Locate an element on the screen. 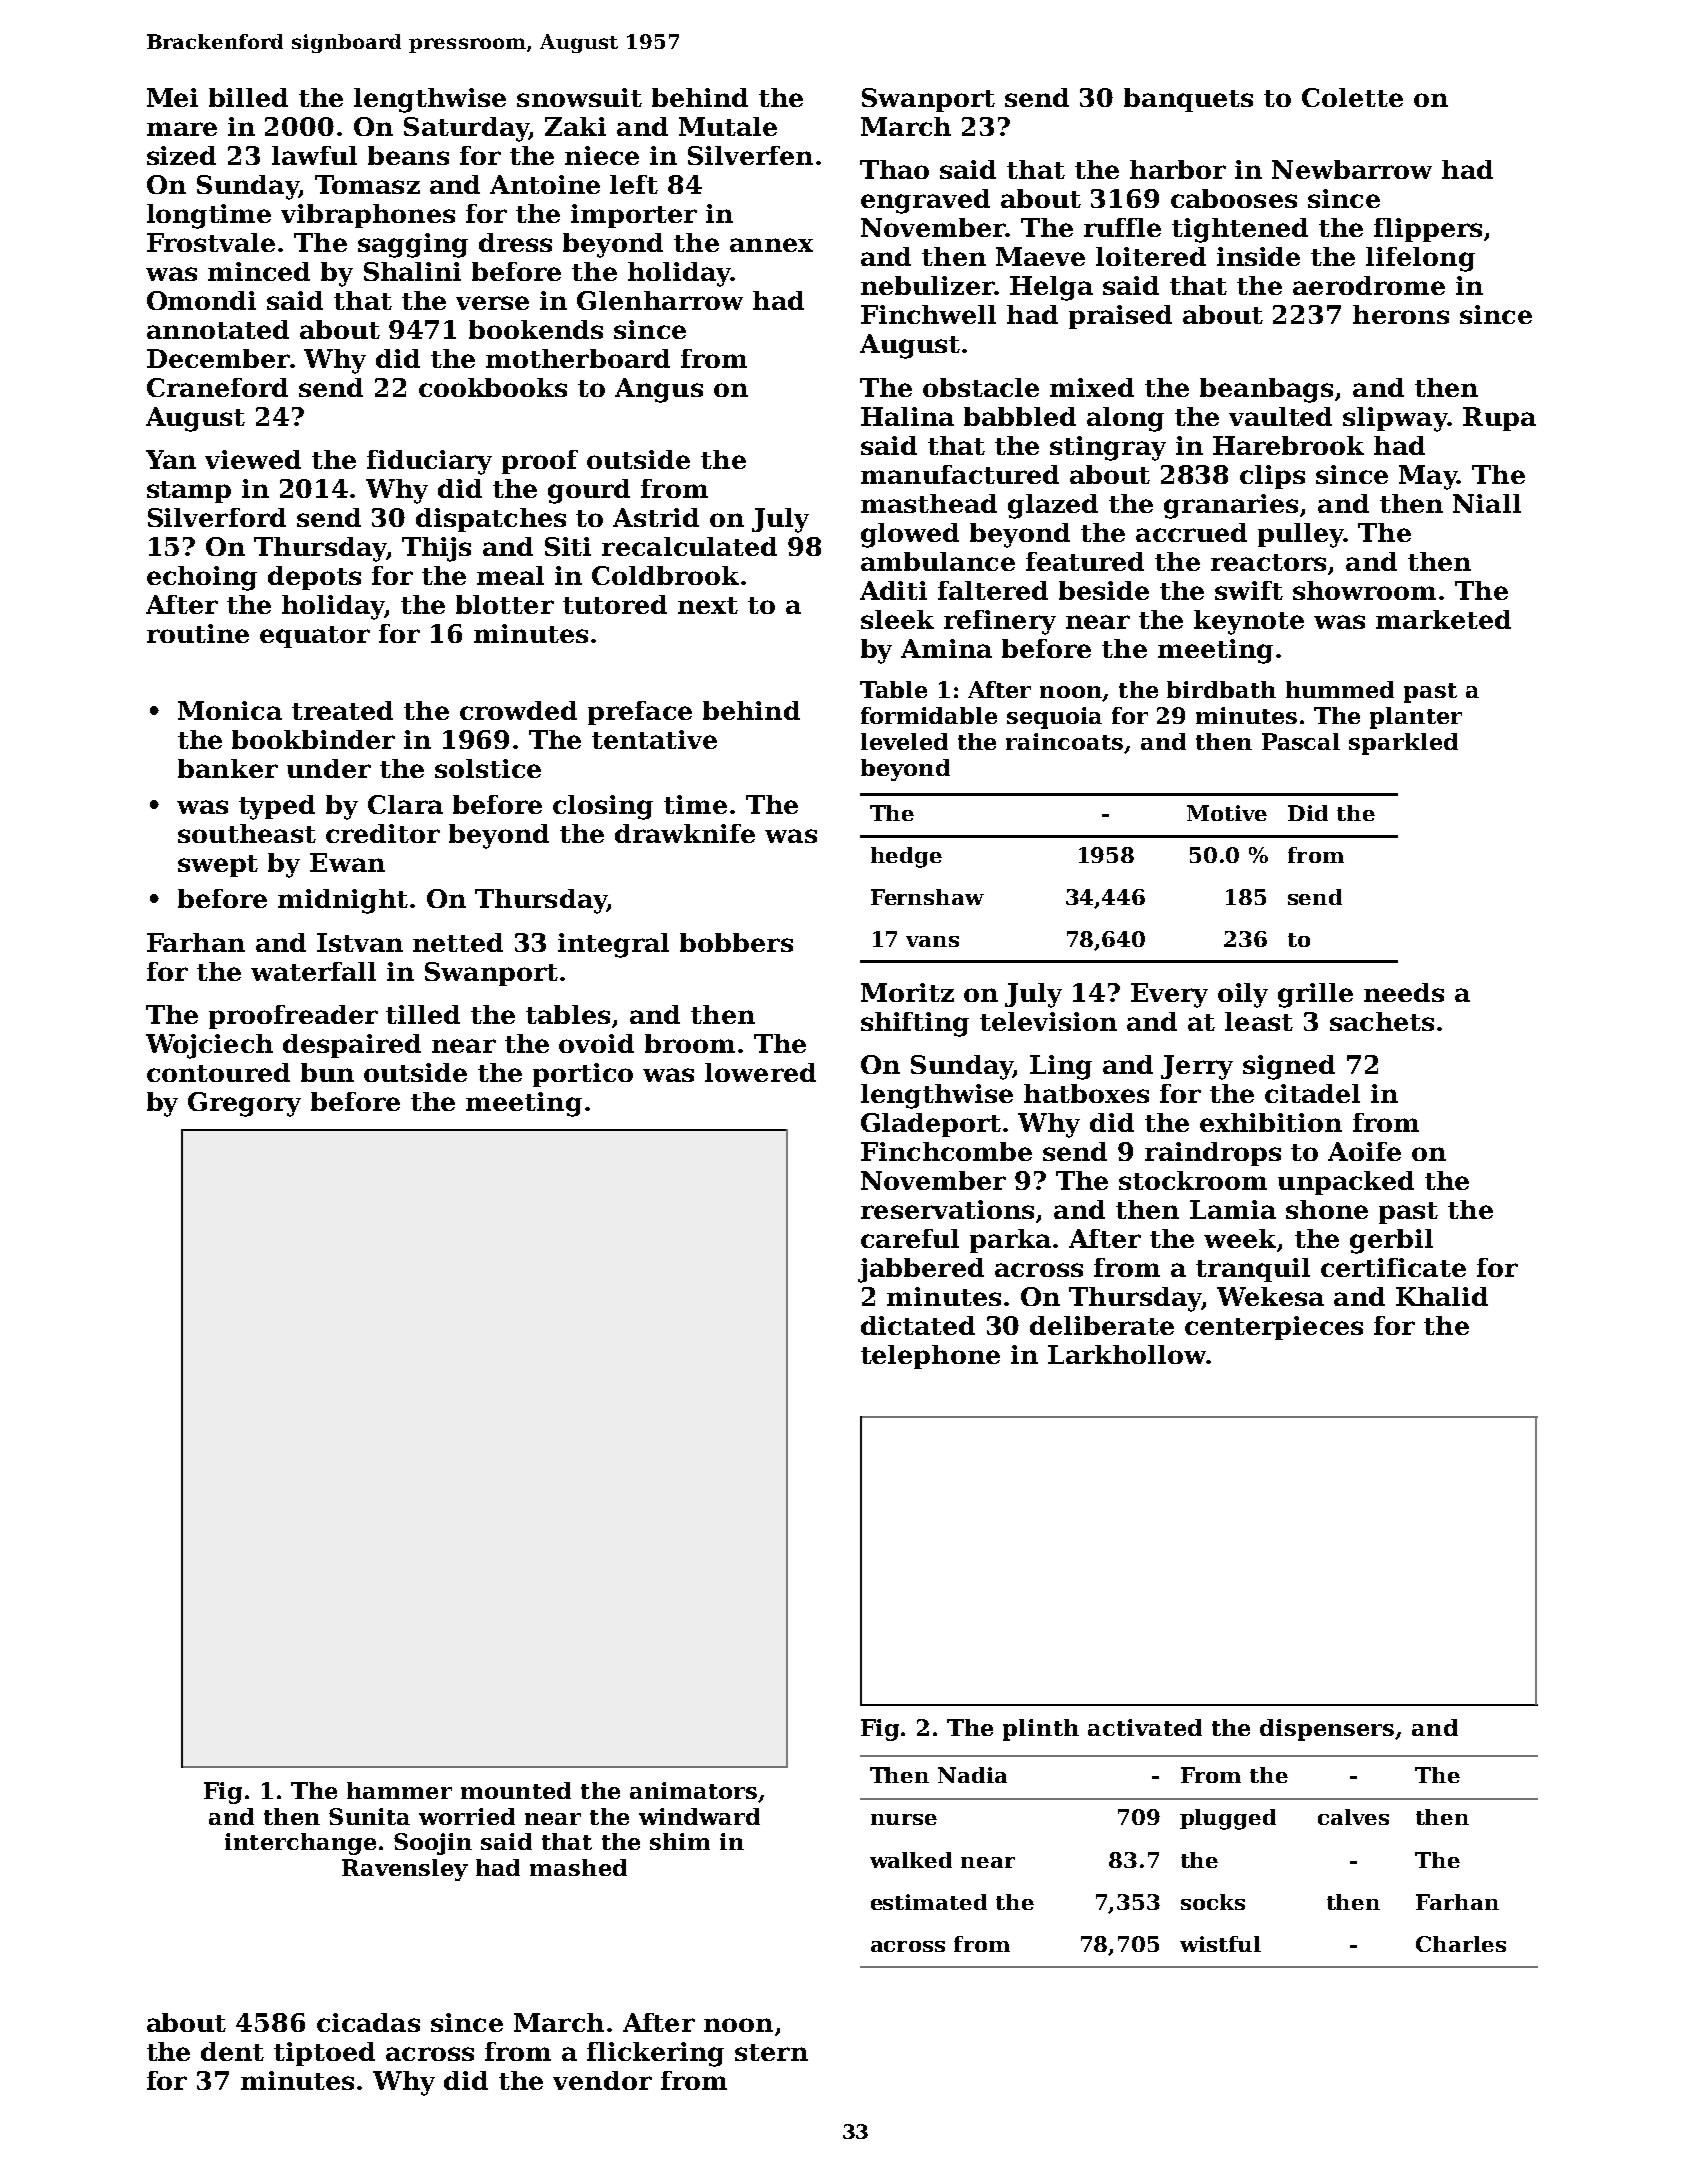 The height and width of the screenshot is (2178, 1683). hedge is located at coordinates (906, 857).
